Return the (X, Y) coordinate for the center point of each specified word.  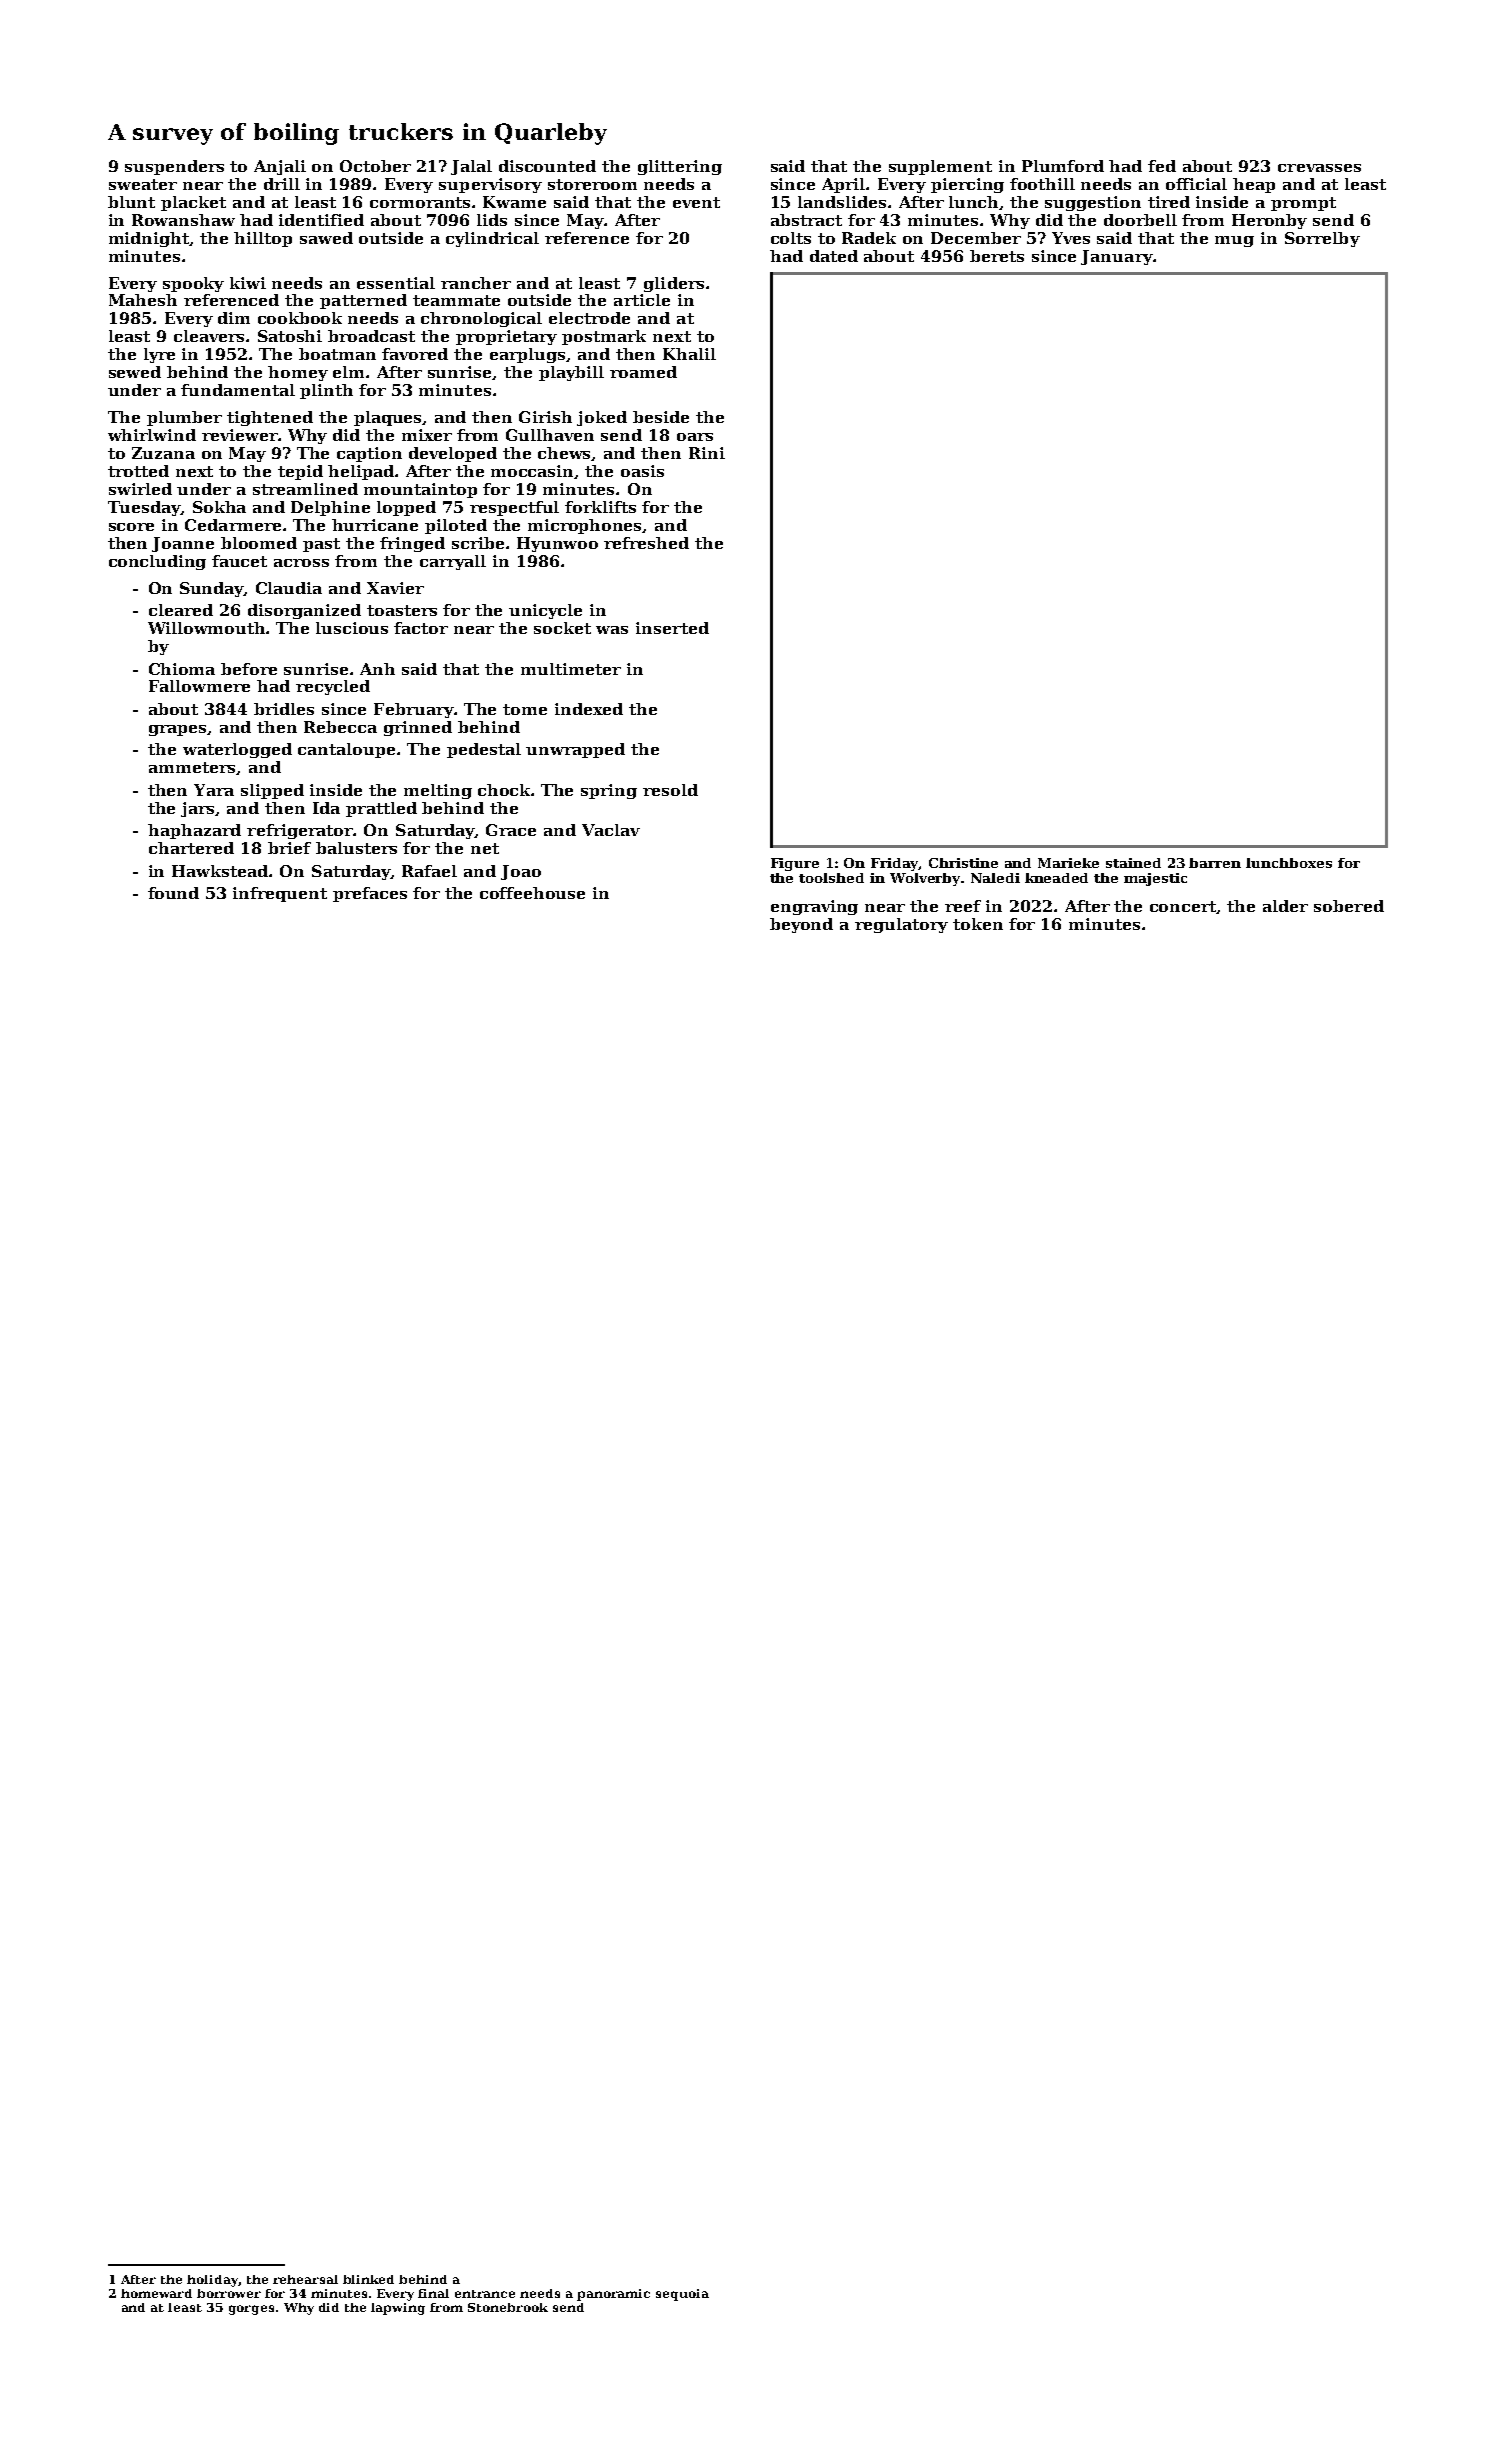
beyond (801, 925)
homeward (156, 2293)
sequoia (682, 2295)
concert (1183, 907)
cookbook (300, 318)
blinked (368, 2279)
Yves (1071, 238)
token (978, 924)
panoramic (613, 2295)
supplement (940, 167)
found (173, 893)
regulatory (901, 925)
